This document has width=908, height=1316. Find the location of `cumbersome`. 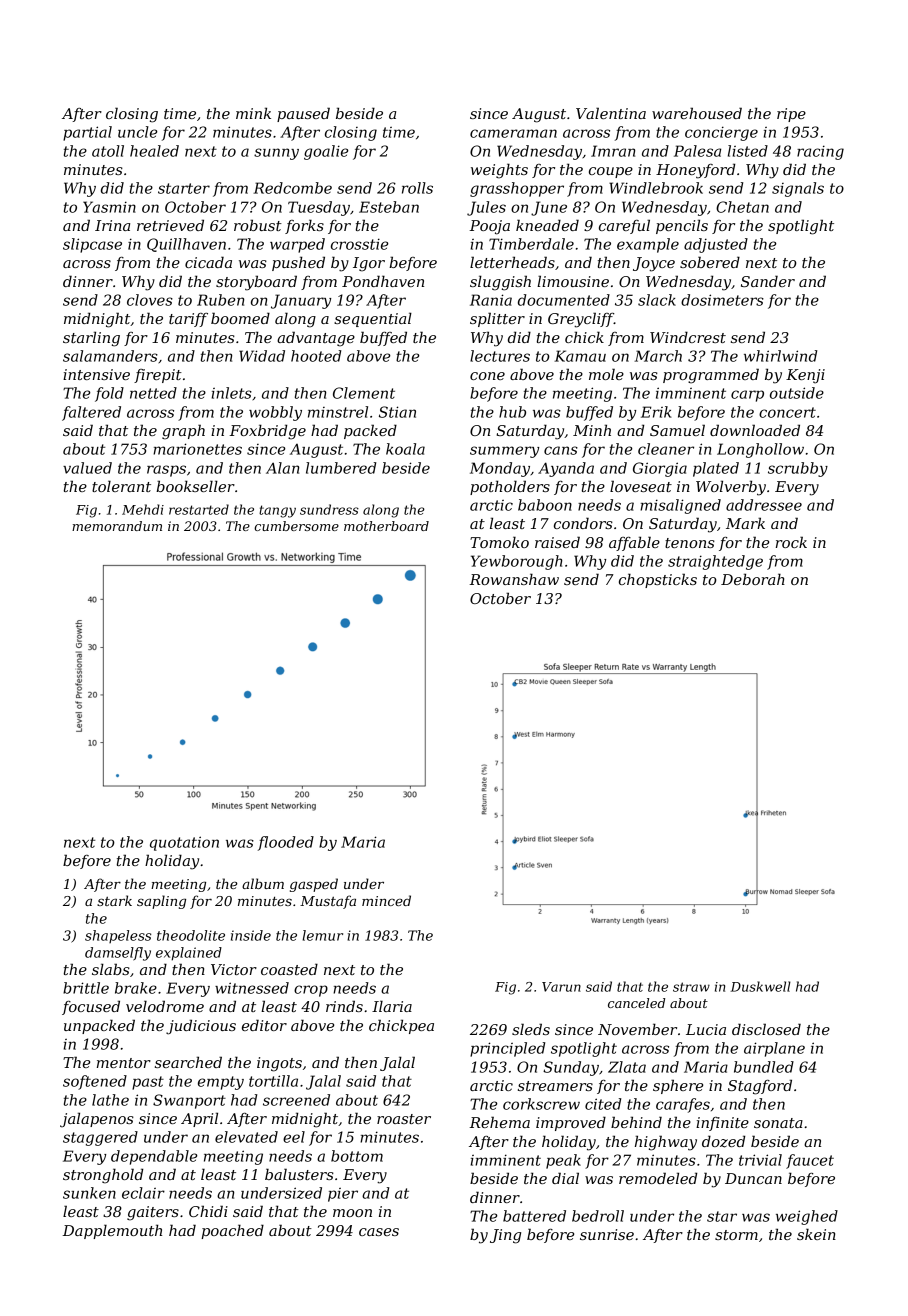

cumbersome is located at coordinates (296, 526).
